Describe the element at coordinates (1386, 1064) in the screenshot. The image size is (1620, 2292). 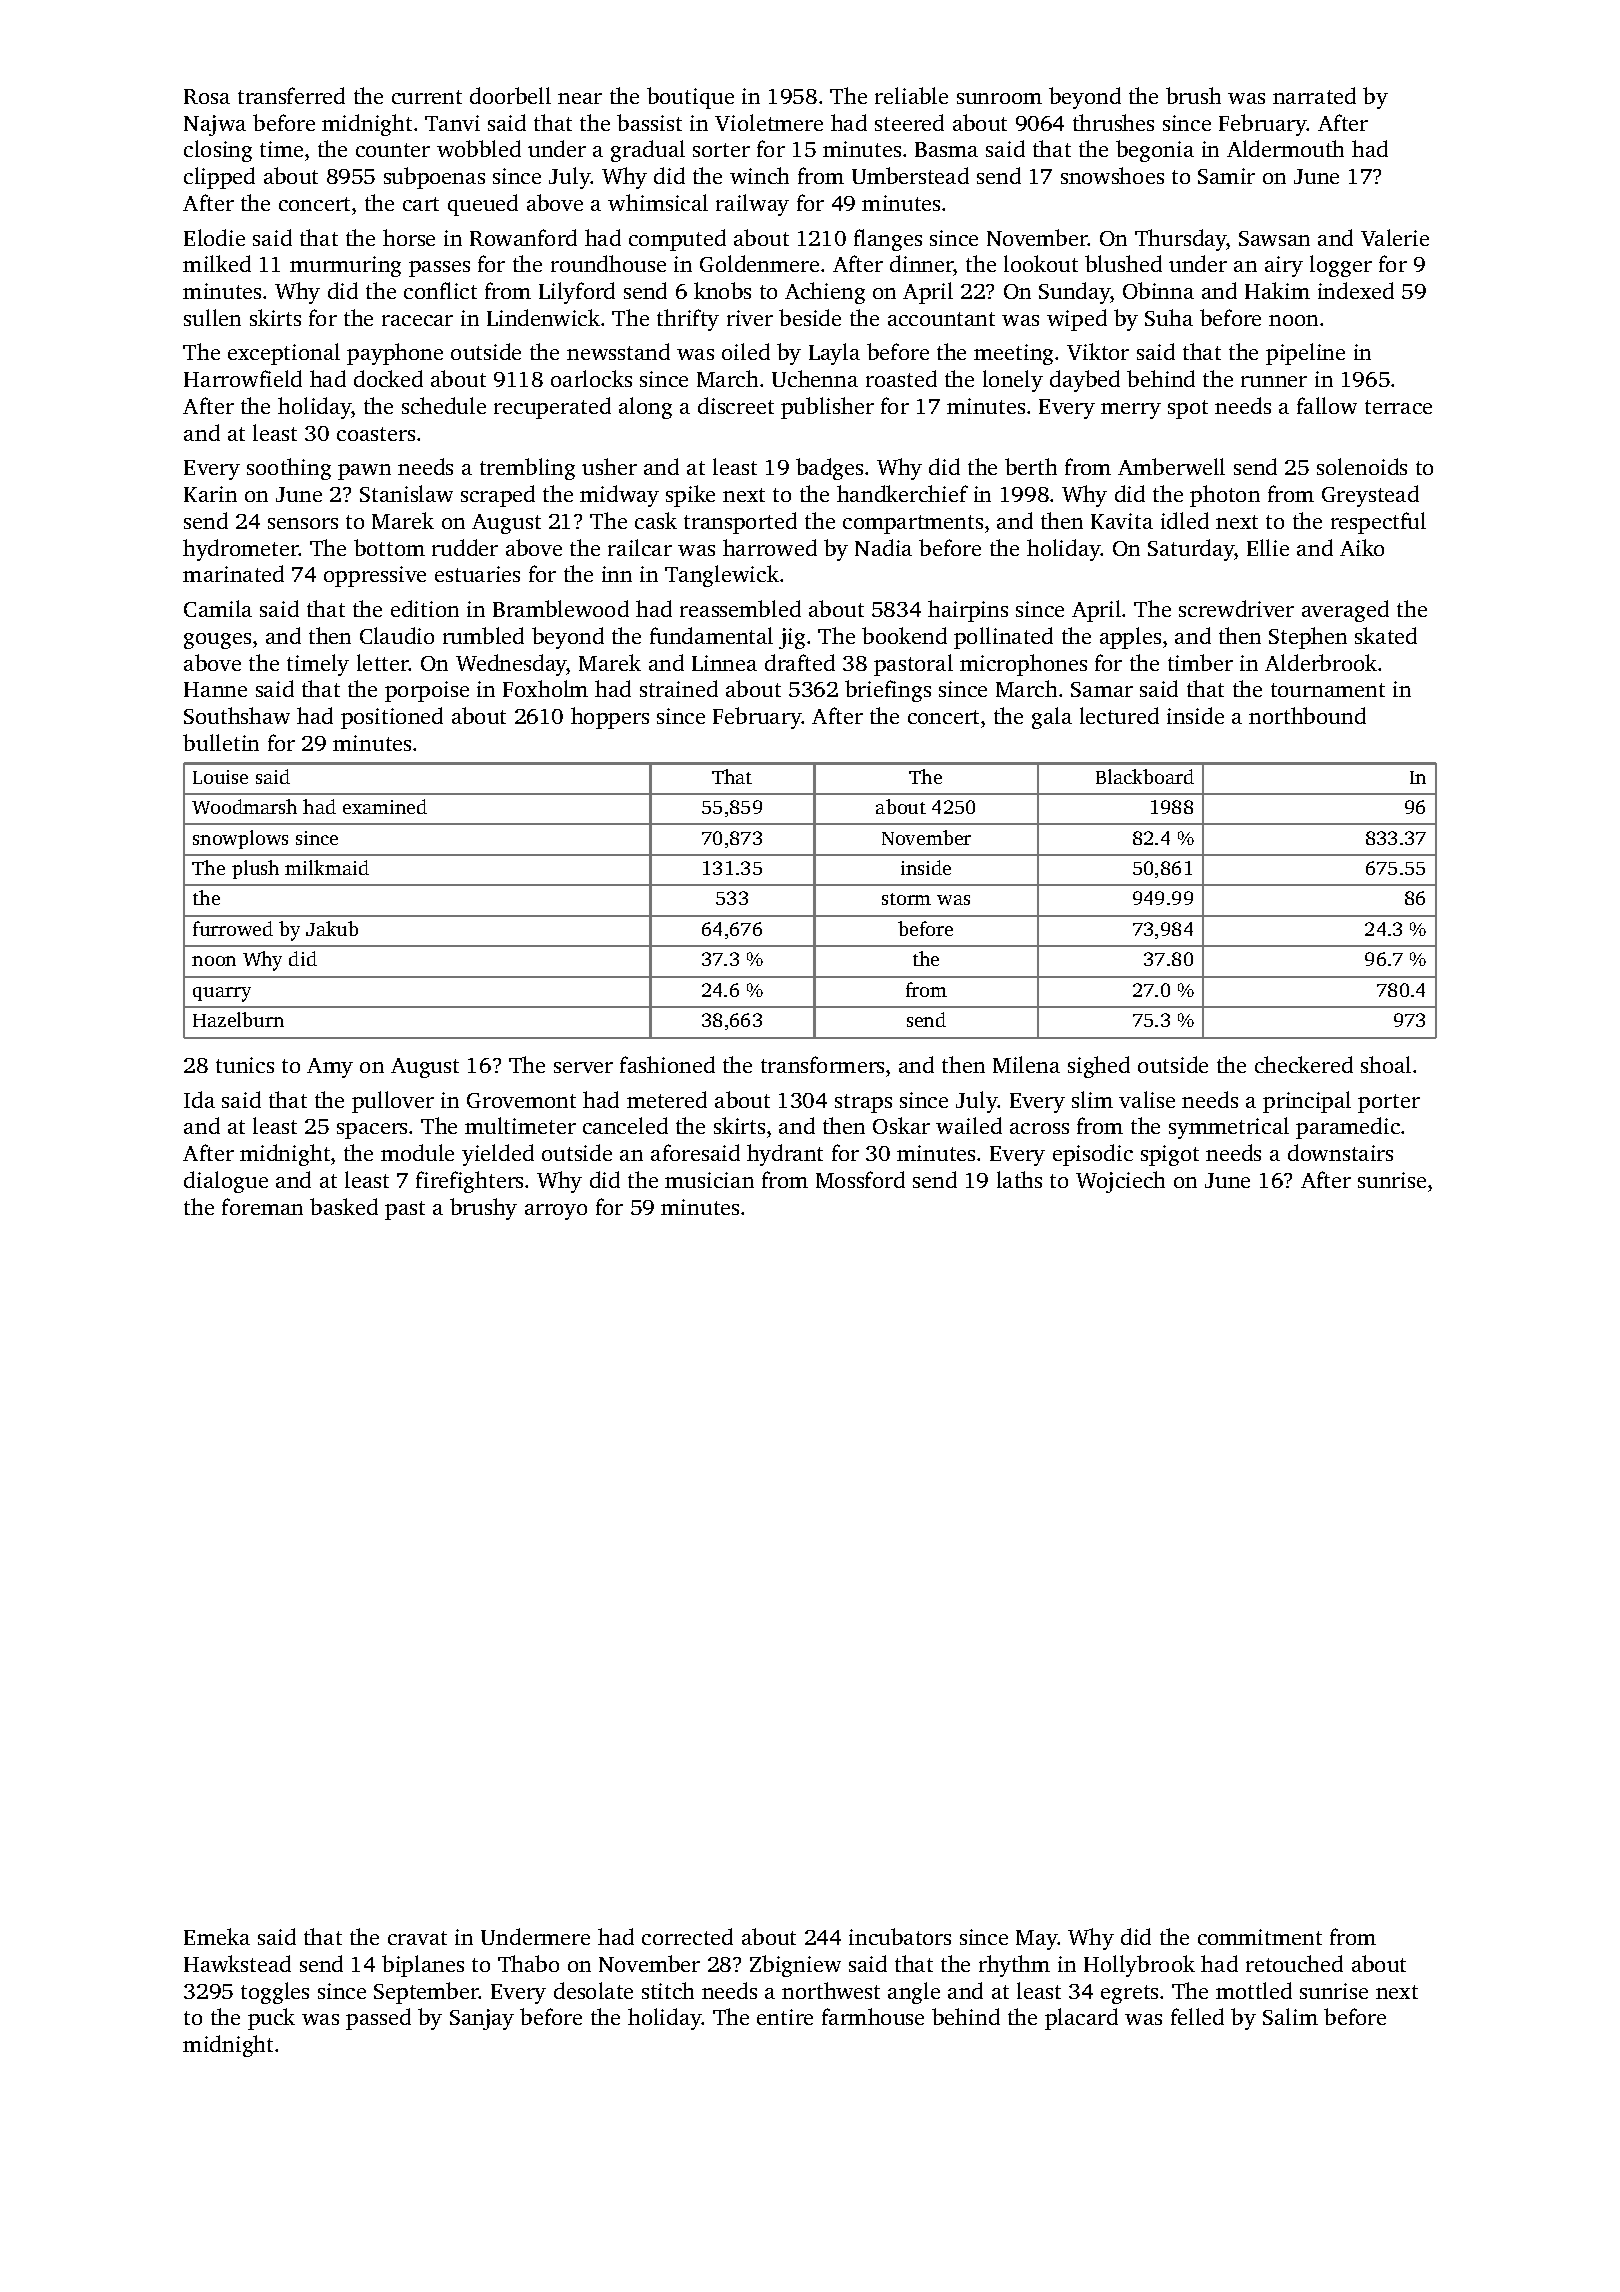
I see `shoal` at that location.
